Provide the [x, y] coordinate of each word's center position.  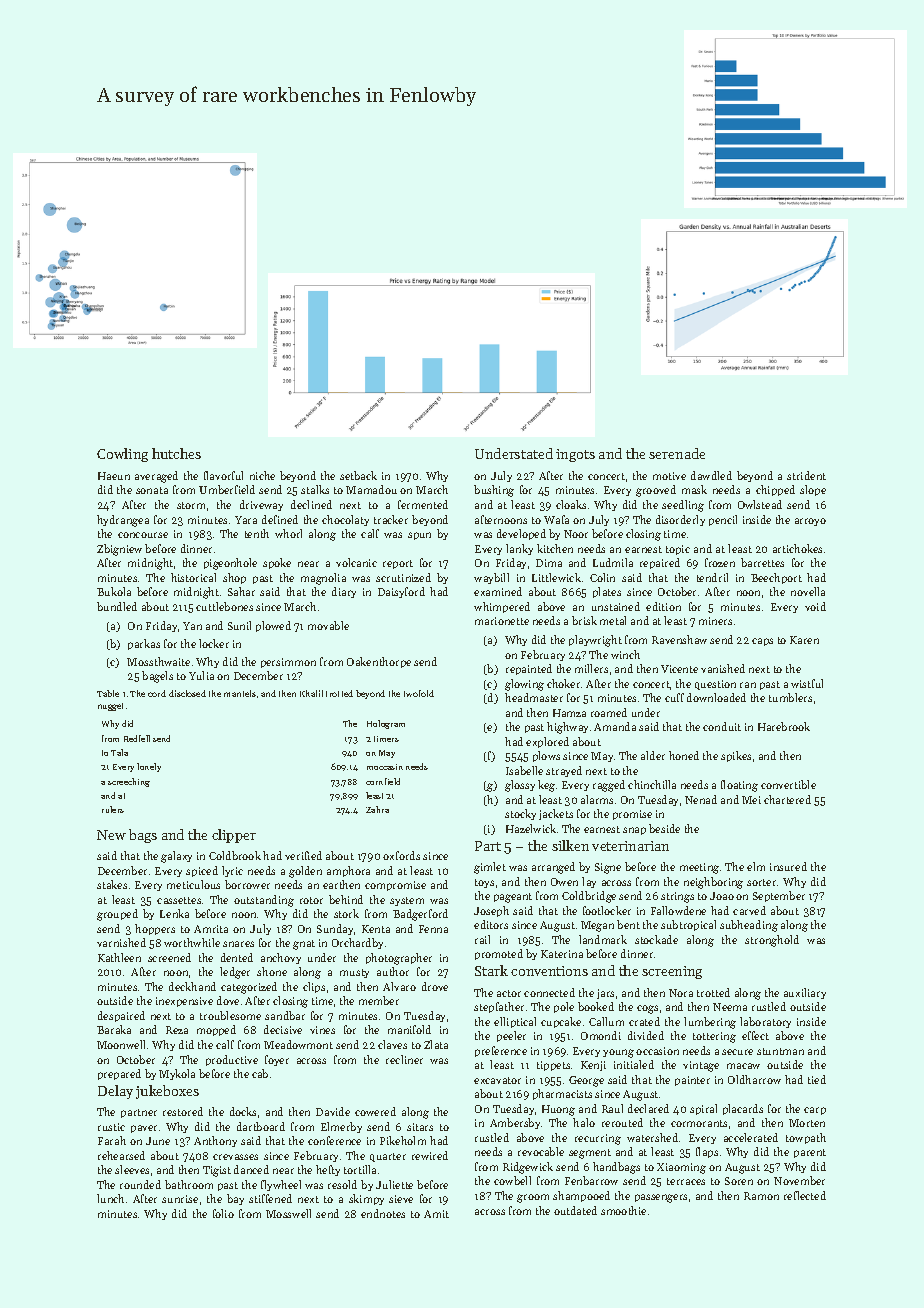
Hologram [386, 724]
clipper [234, 836]
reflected [805, 1195]
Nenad [701, 799]
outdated [575, 1210]
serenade [677, 453]
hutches [176, 453]
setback [358, 475]
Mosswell [288, 1213]
